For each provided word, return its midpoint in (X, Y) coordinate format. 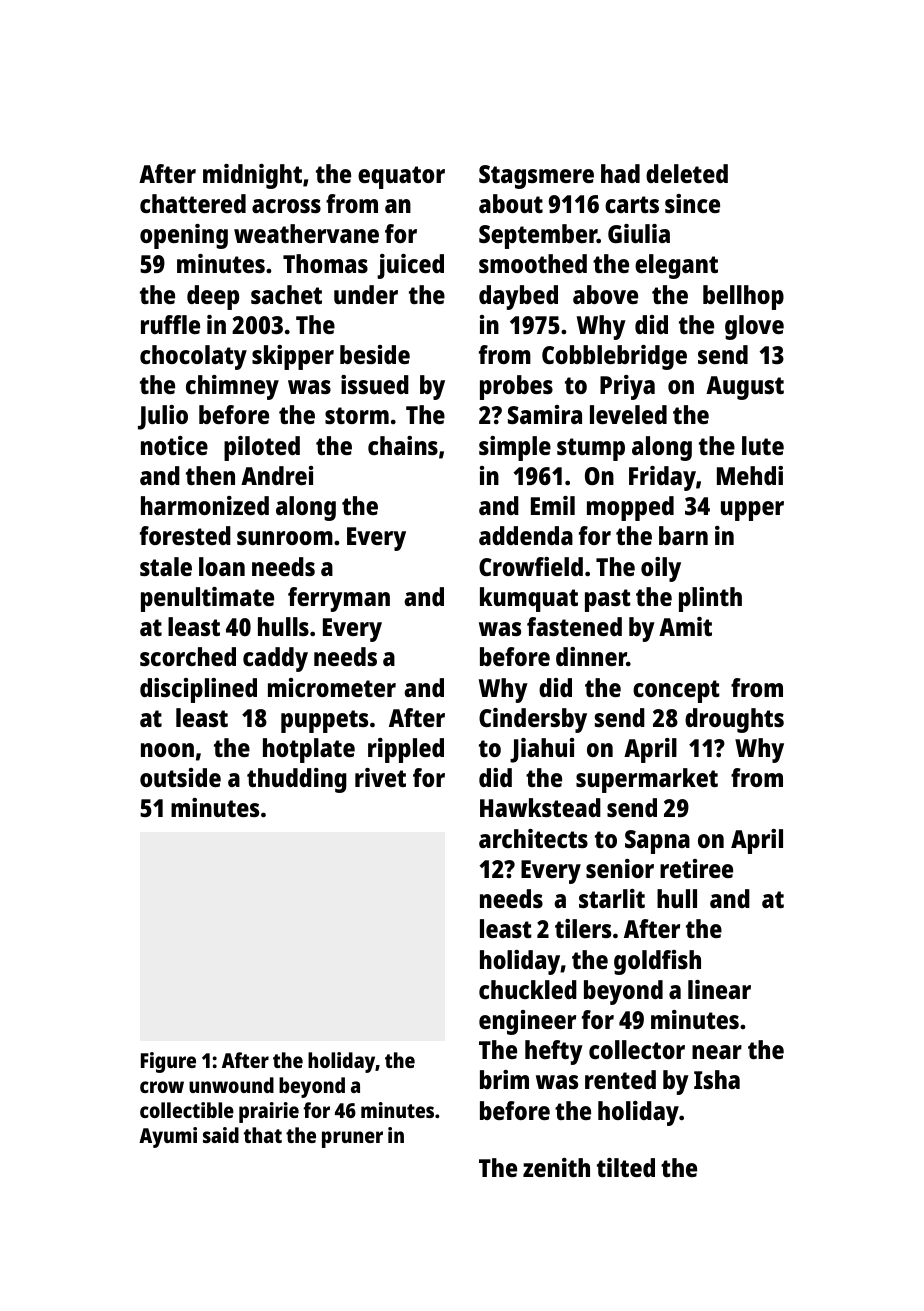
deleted (687, 173)
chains (403, 445)
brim (504, 1079)
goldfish (657, 962)
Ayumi (168, 1137)
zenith (556, 1167)
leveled (628, 414)
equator (401, 177)
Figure (168, 1062)
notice (174, 445)
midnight (252, 176)
